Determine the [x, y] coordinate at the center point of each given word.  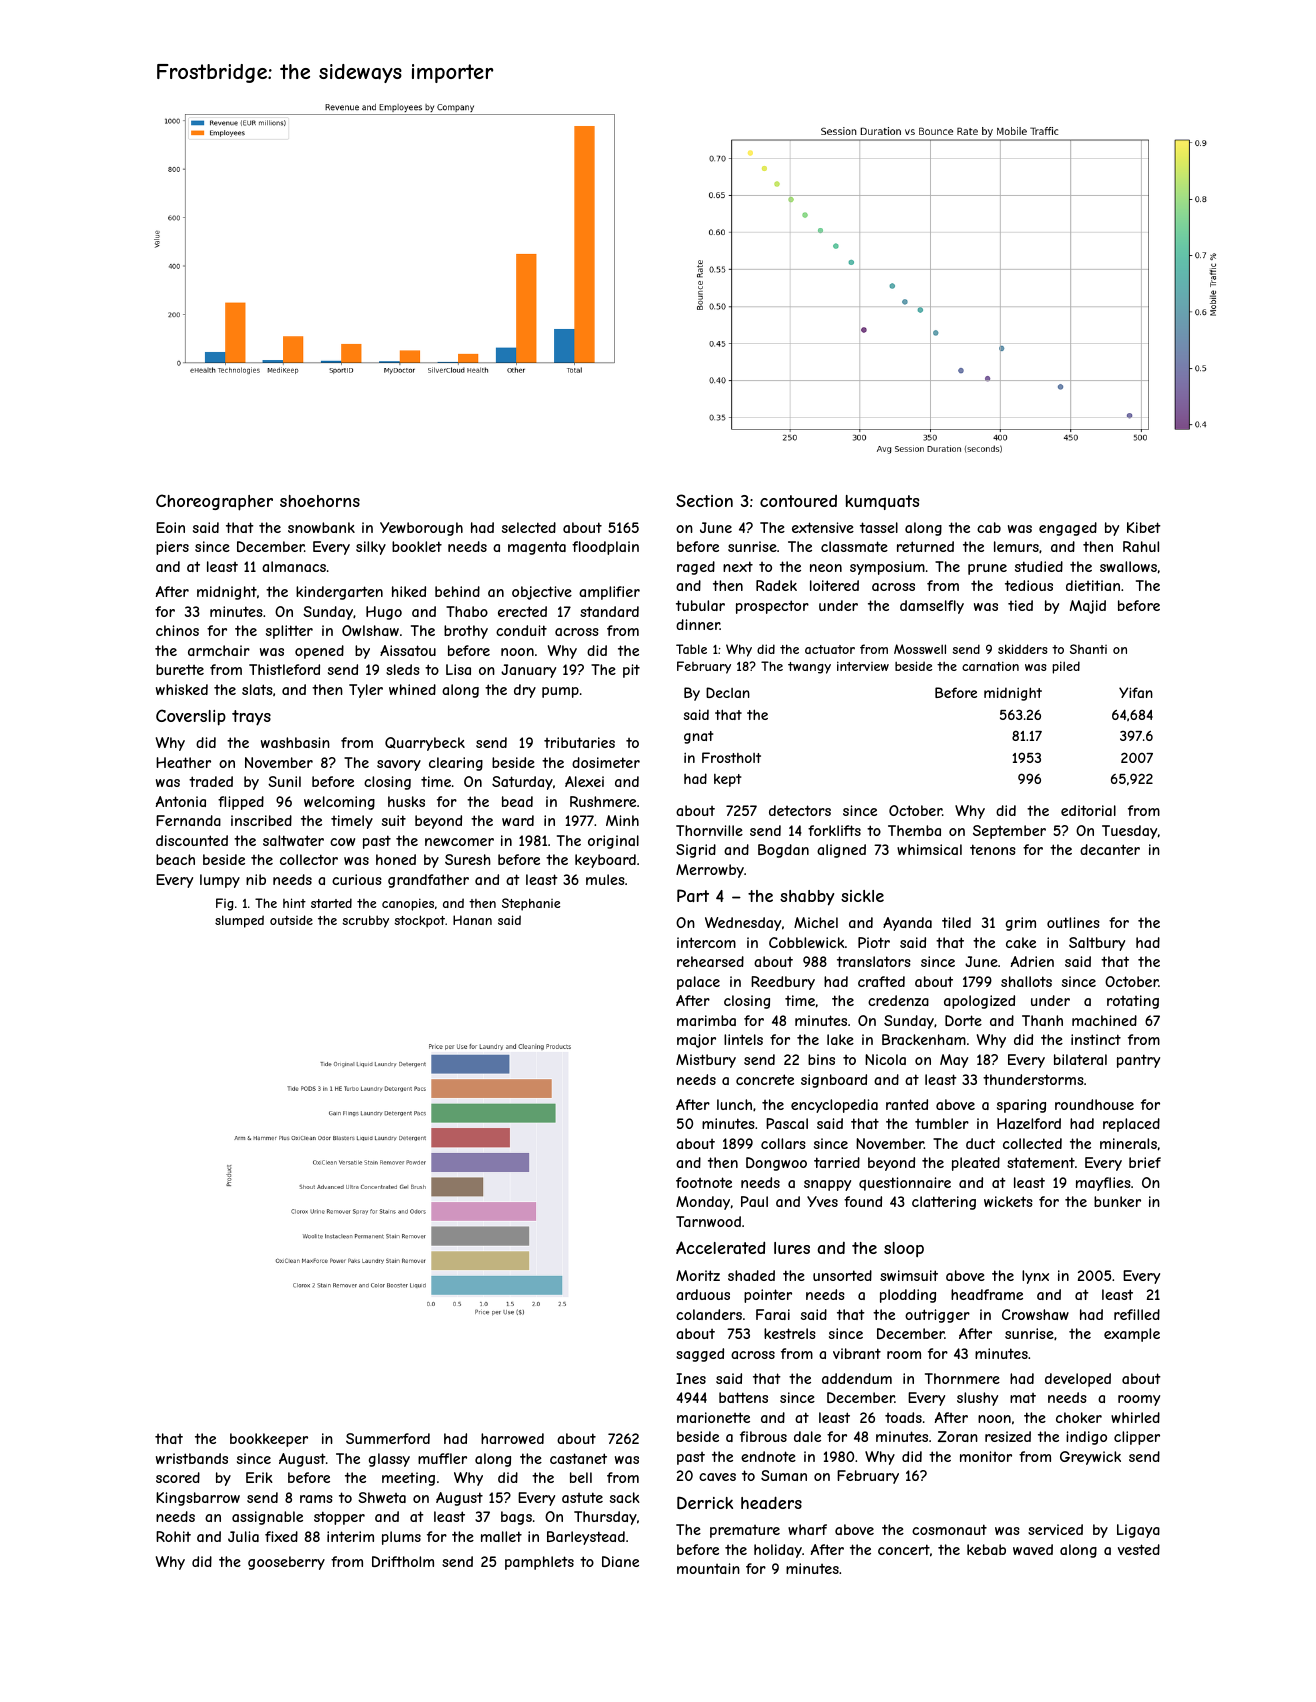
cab [989, 527]
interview [863, 666]
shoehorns [320, 501]
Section [704, 500]
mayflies [1103, 1184]
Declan [728, 692]
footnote [704, 1182]
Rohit [173, 1536]
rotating [1133, 1002]
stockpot [420, 921]
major [696, 1041]
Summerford [388, 1438]
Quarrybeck [425, 744]
